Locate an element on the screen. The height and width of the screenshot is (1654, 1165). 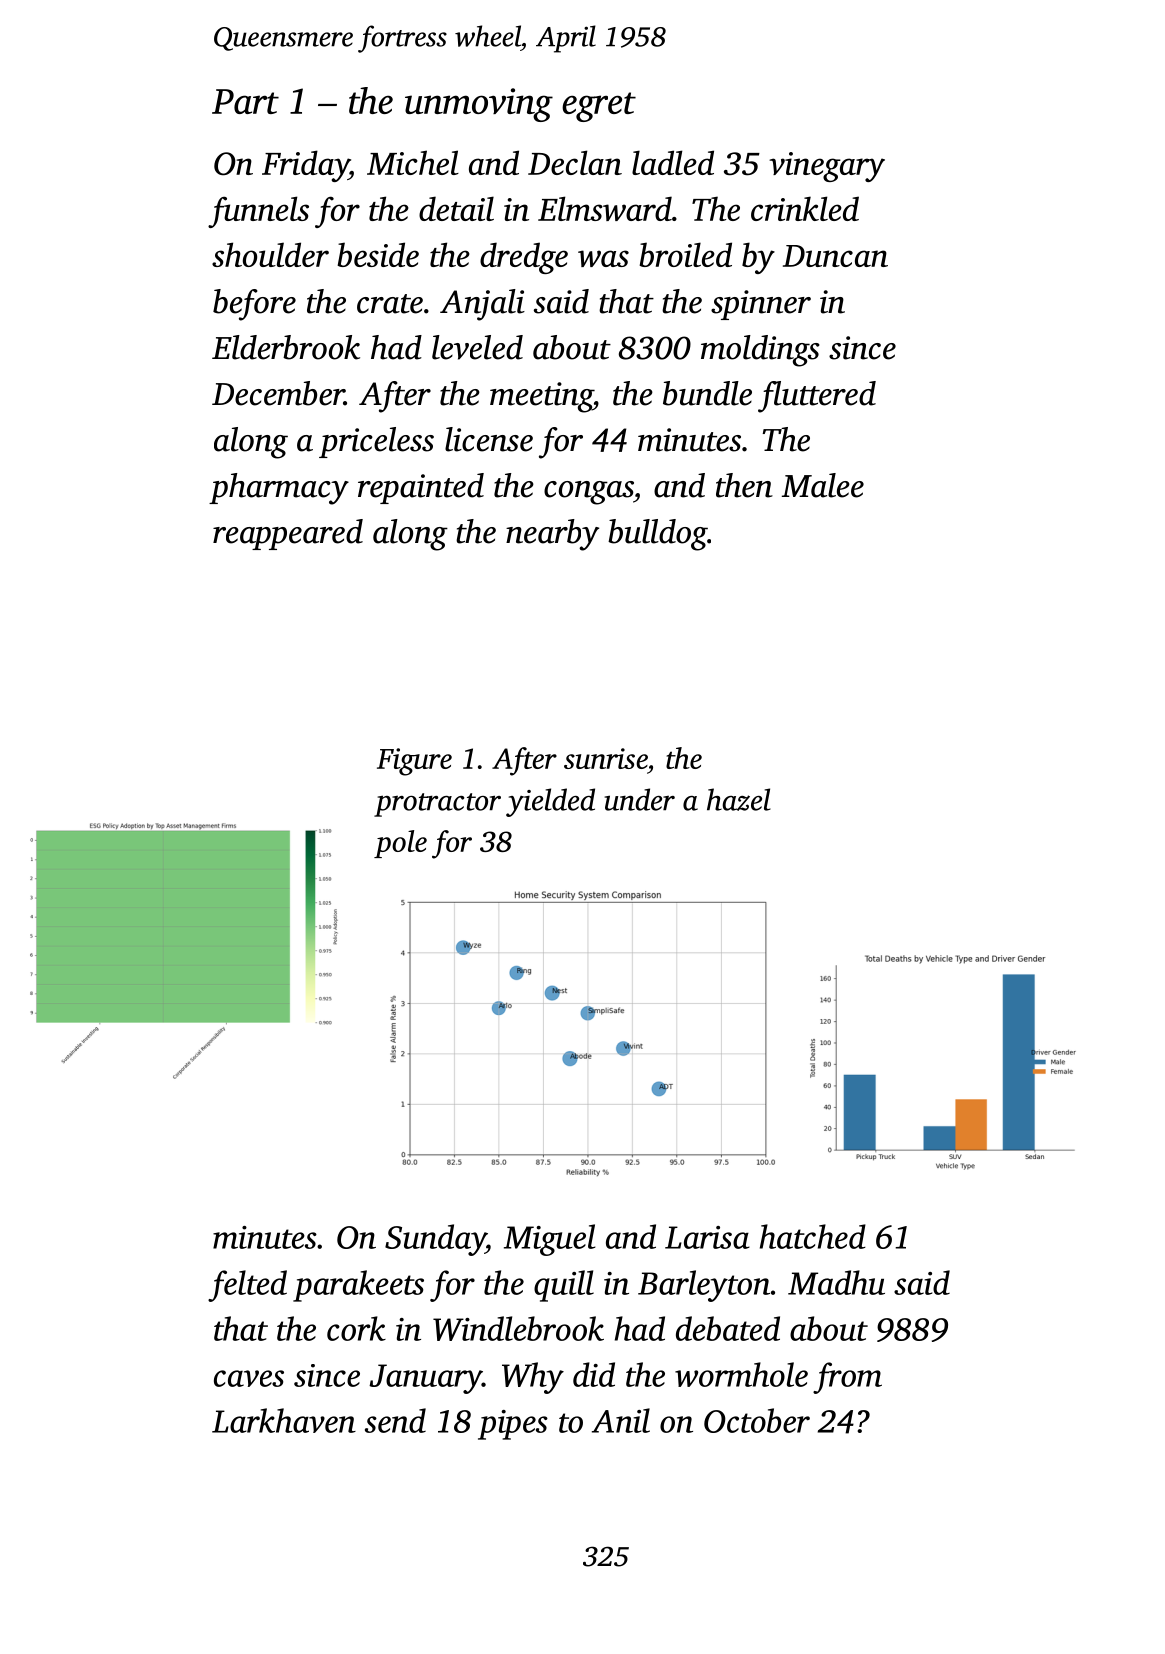
felted is located at coordinates (247, 1286).
